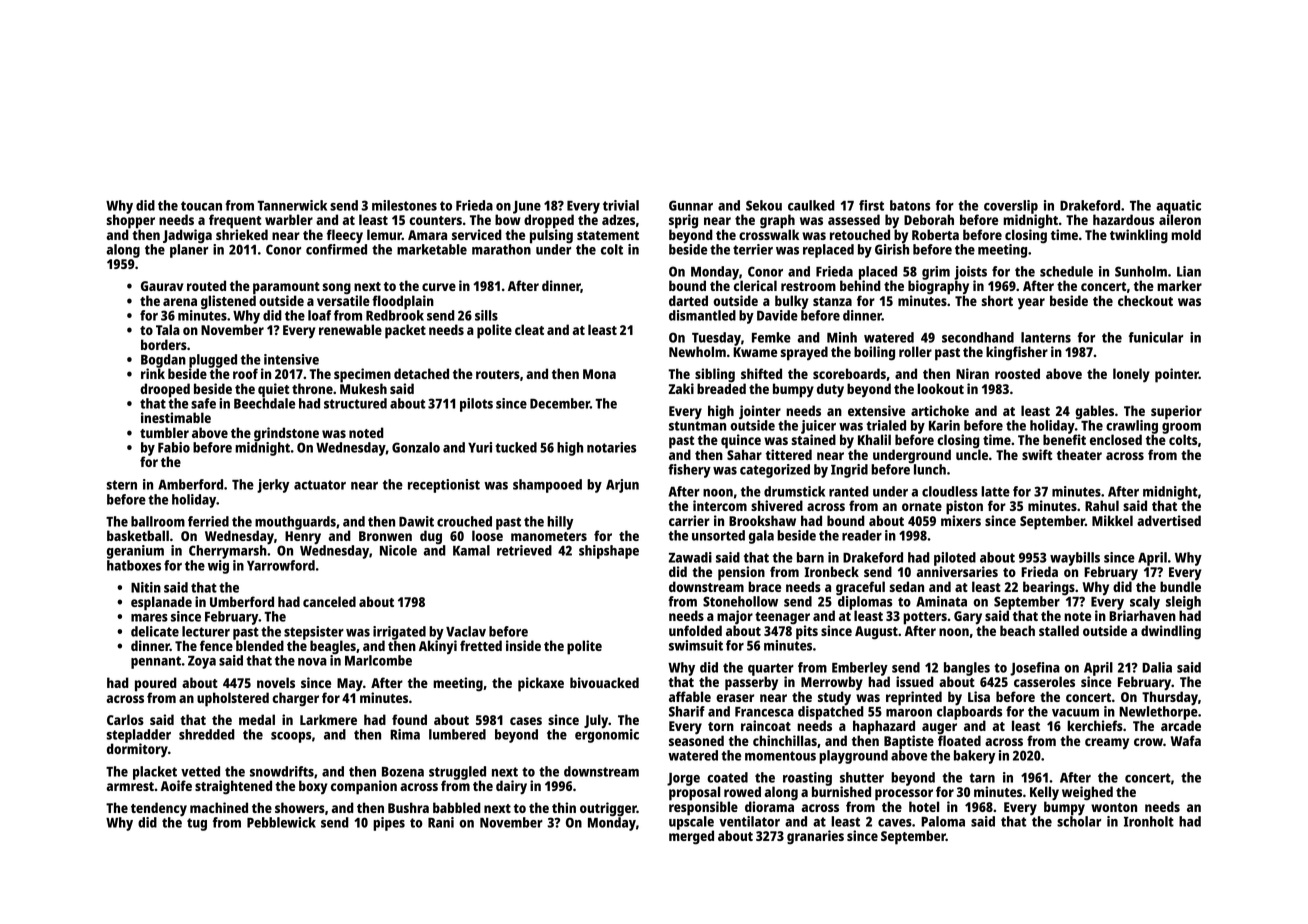  I want to click on diorama, so click(769, 806).
